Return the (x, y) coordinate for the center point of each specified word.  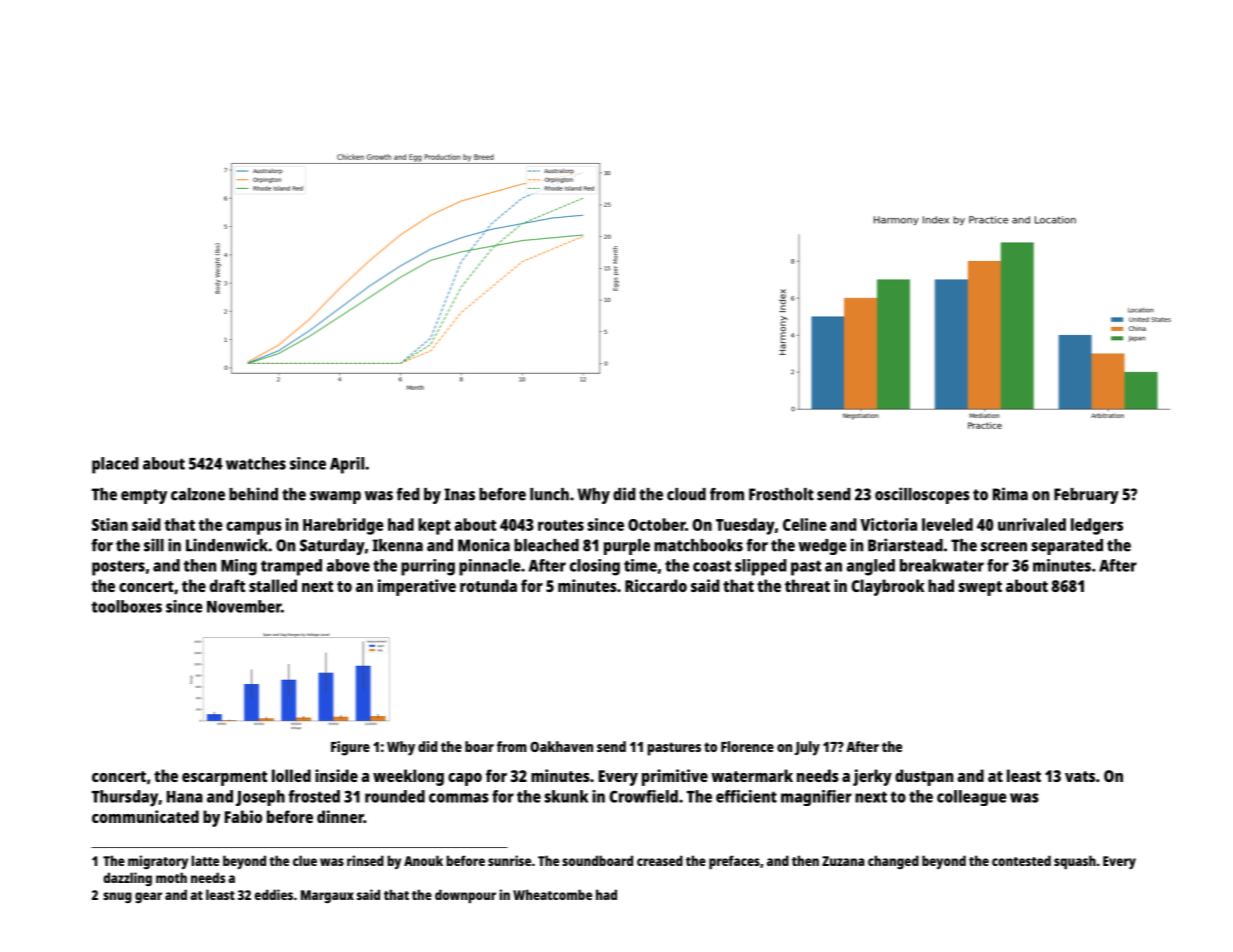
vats (1080, 776)
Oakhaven (561, 746)
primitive (675, 777)
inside (336, 775)
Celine (805, 524)
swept (980, 588)
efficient (746, 796)
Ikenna (397, 545)
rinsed (365, 860)
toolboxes (127, 606)
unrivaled (1032, 524)
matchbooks (698, 545)
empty (144, 496)
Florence (747, 746)
